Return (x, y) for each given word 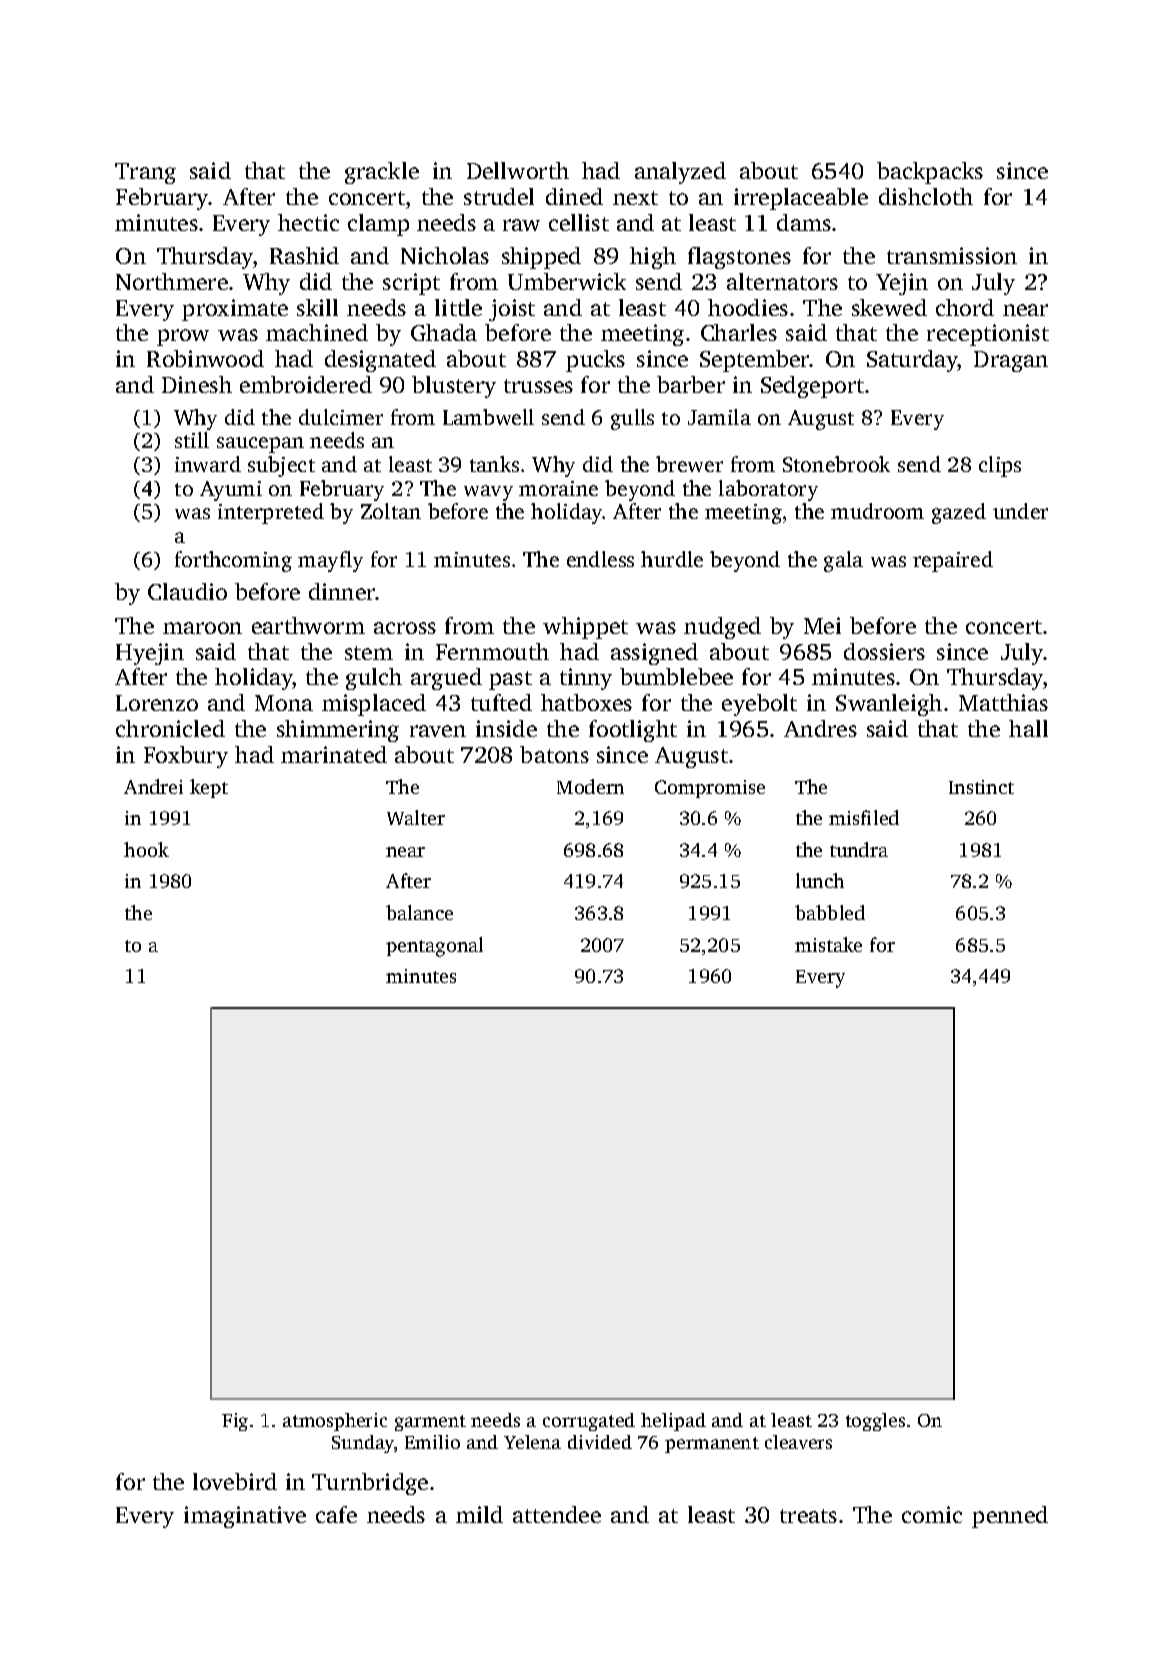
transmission (952, 255)
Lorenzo (157, 703)
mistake (828, 944)
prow (183, 337)
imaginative (245, 1517)
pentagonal (434, 947)
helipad (673, 1422)
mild (479, 1514)
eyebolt (759, 705)
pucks (595, 361)
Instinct (981, 787)
